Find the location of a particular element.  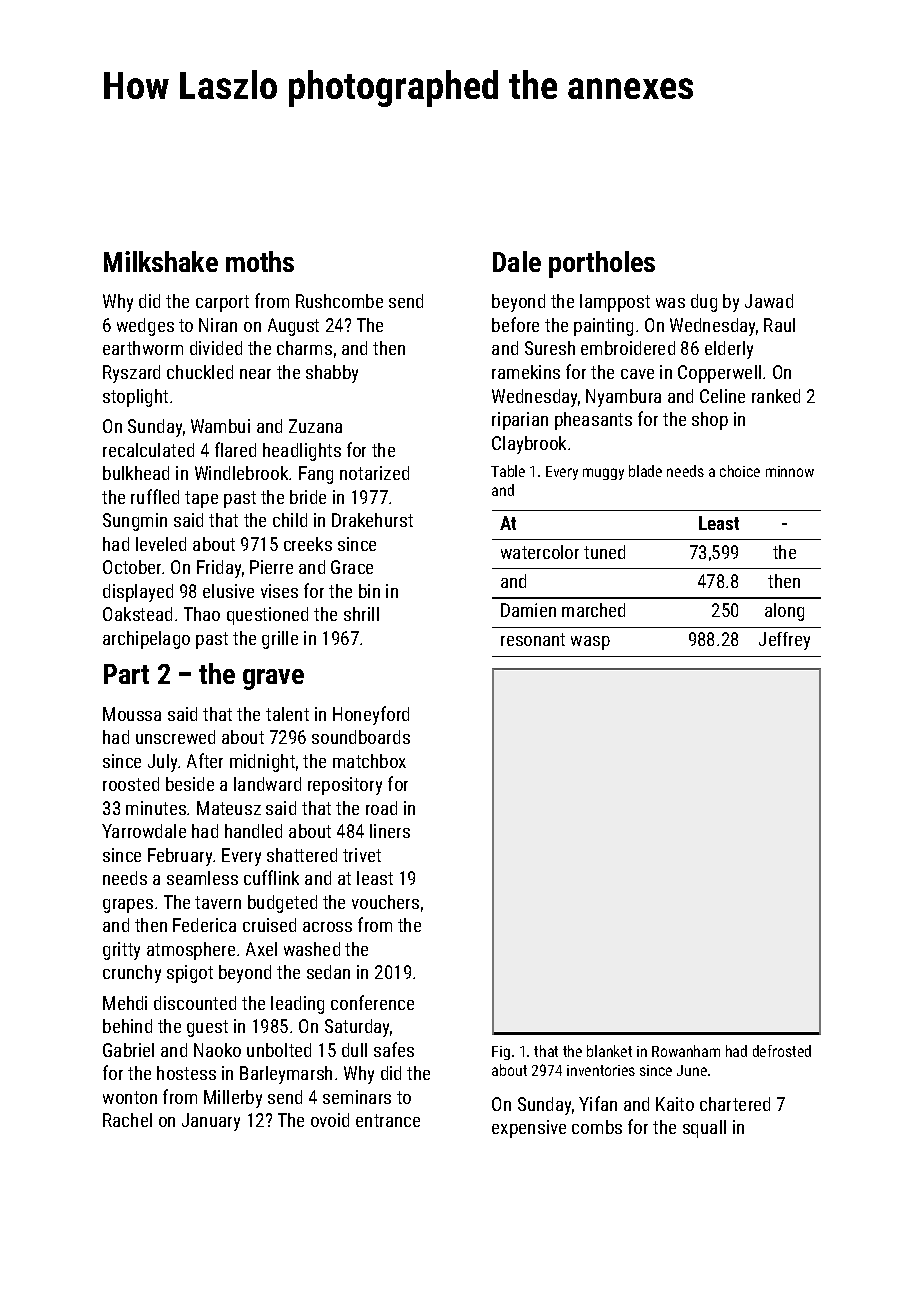

Jawad is located at coordinates (769, 301).
